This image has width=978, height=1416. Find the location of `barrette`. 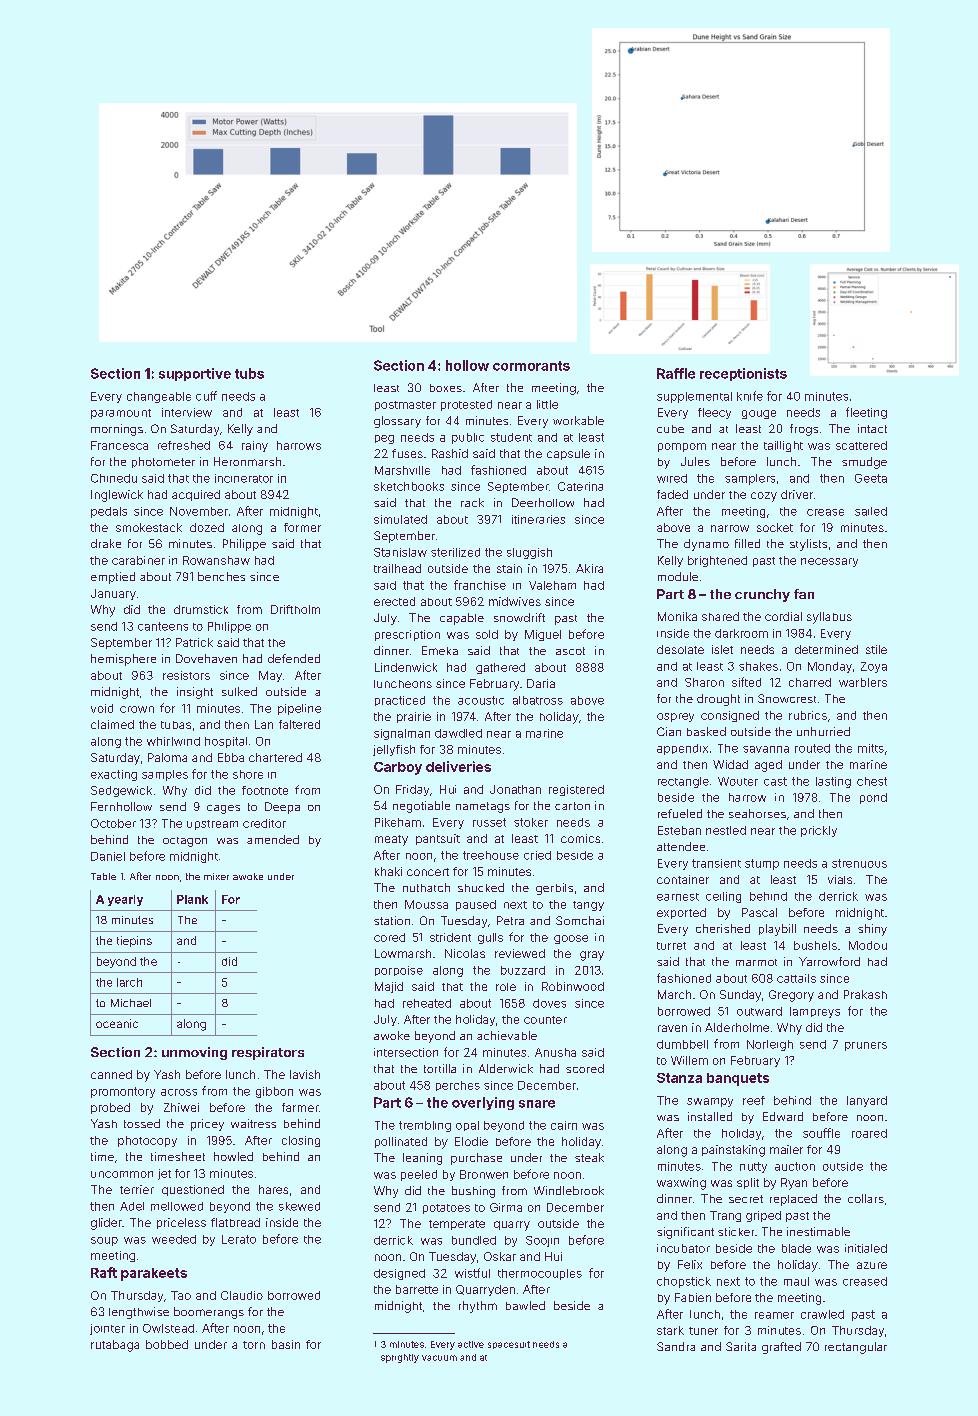

barrette is located at coordinates (417, 1289).
